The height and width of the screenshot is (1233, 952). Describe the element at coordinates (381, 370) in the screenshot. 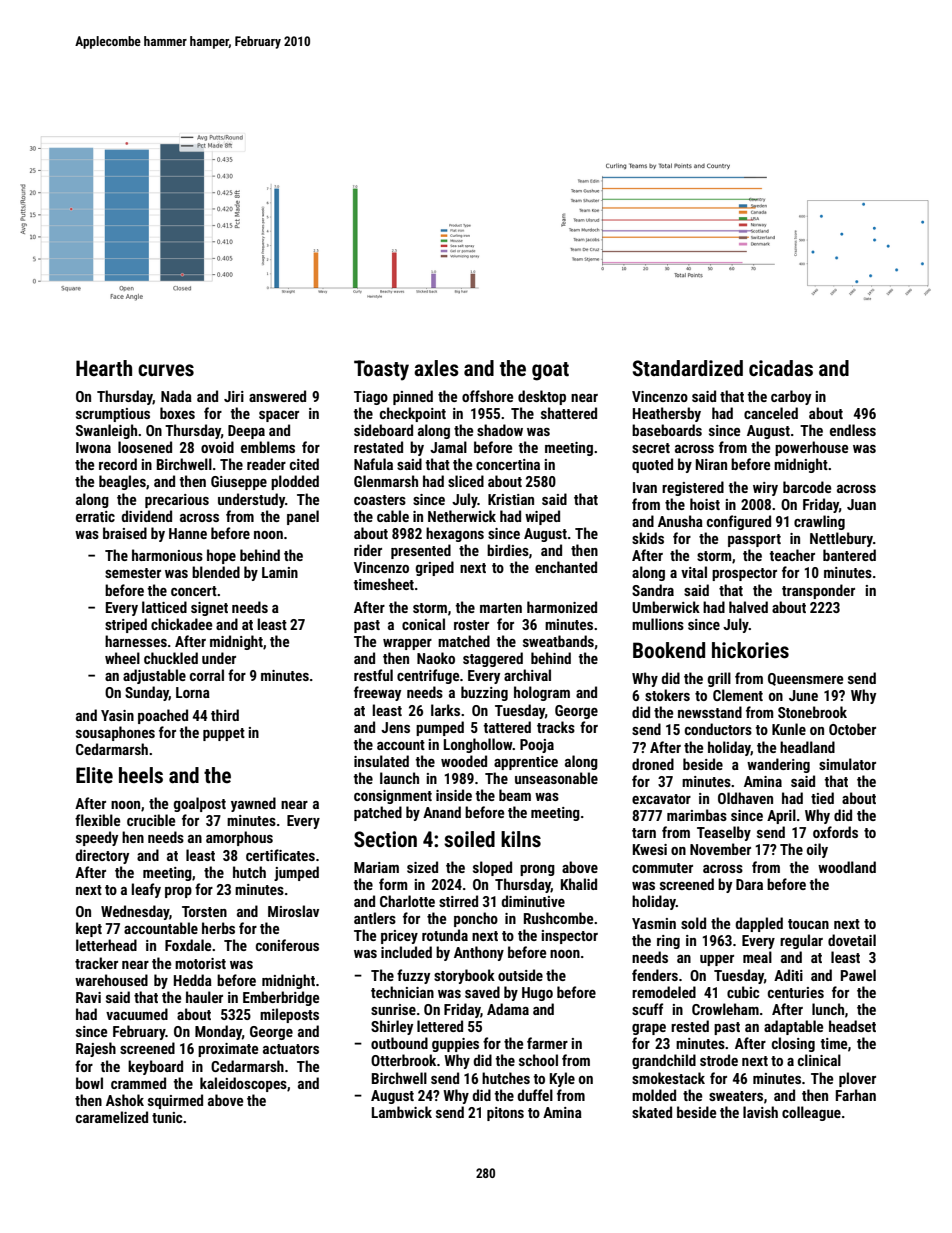

I see `Toasty` at that location.
